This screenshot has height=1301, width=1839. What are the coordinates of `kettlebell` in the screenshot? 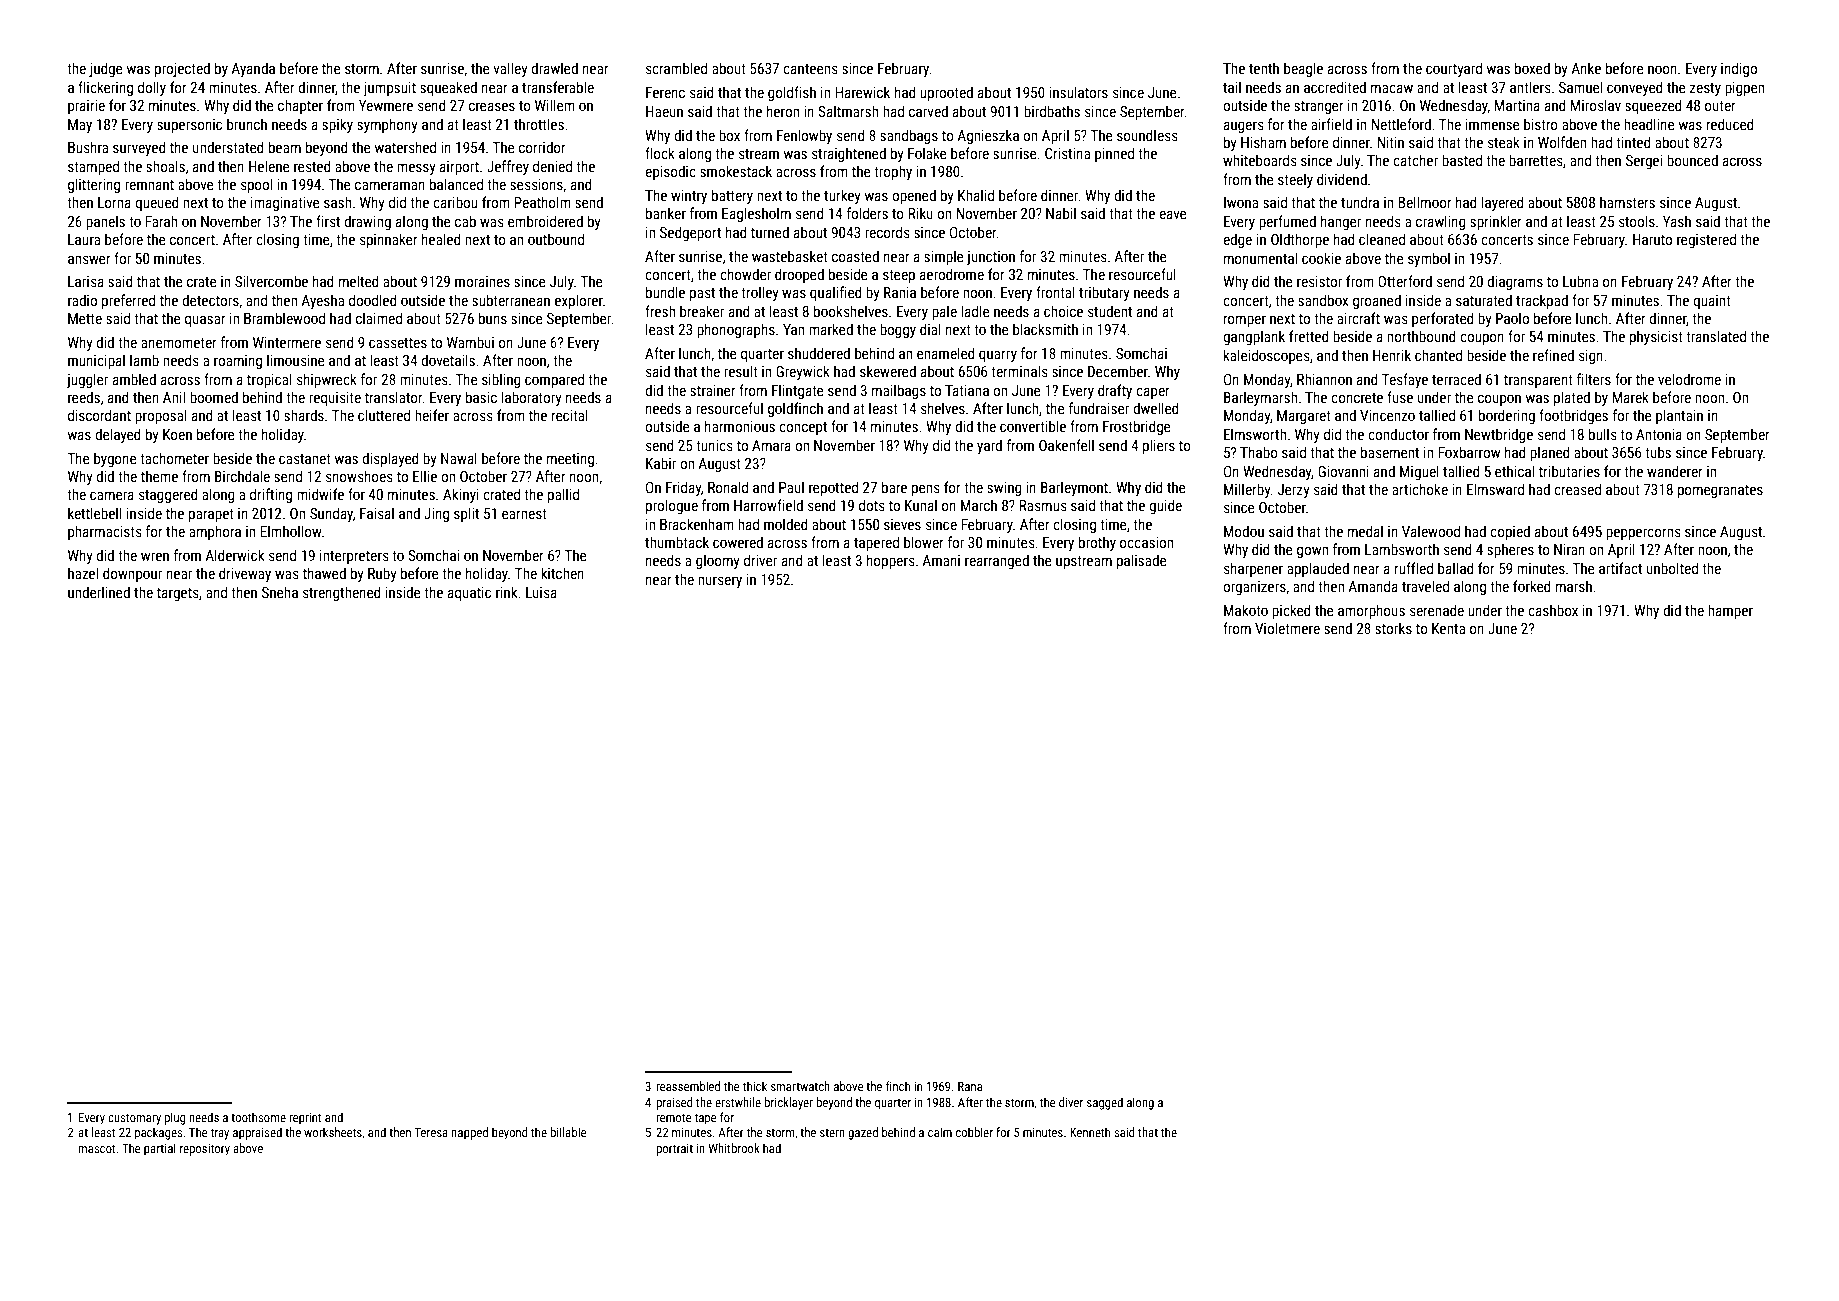 It's located at (95, 513).
